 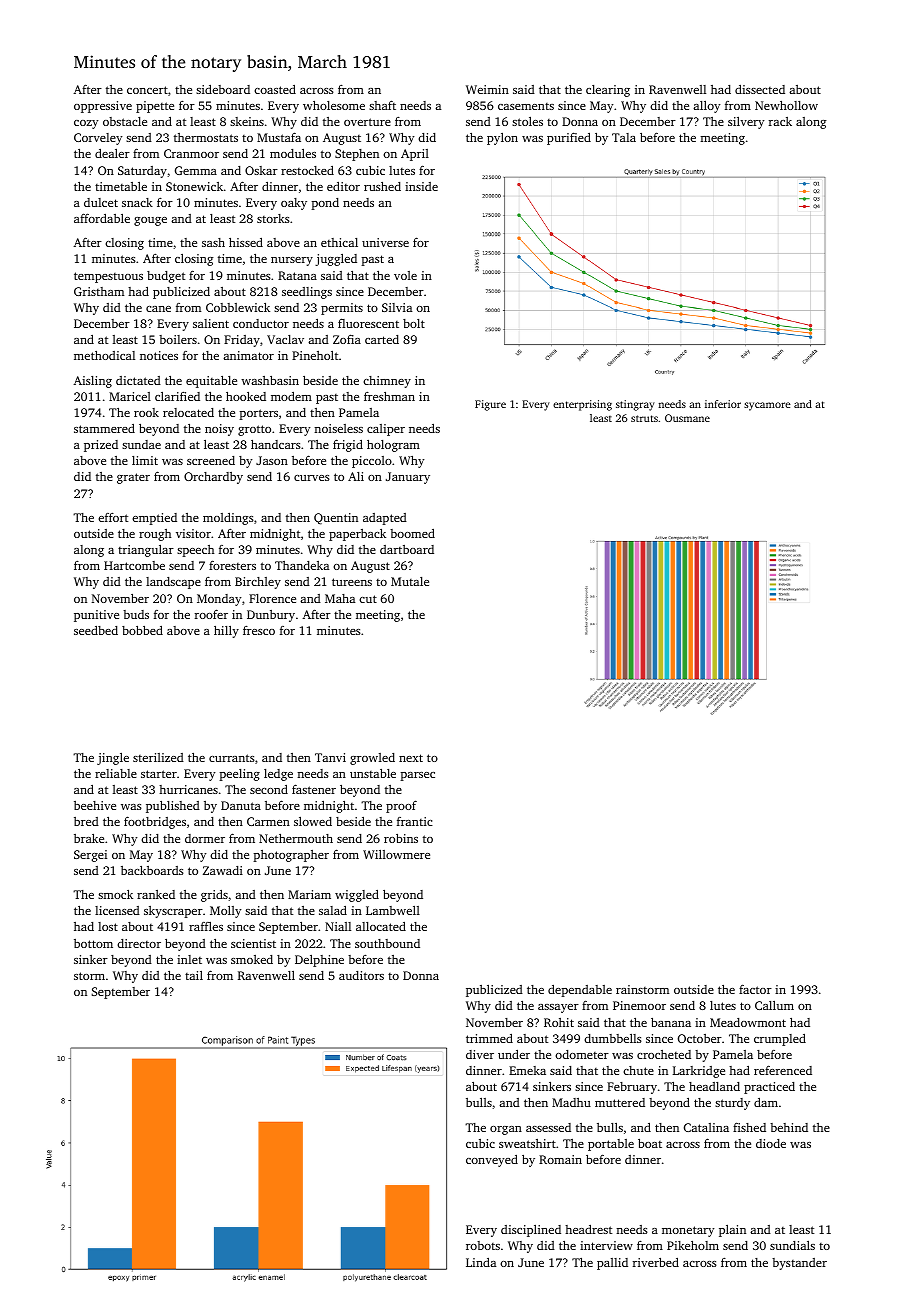 What do you see at coordinates (608, 91) in the screenshot?
I see `clearing` at bounding box center [608, 91].
